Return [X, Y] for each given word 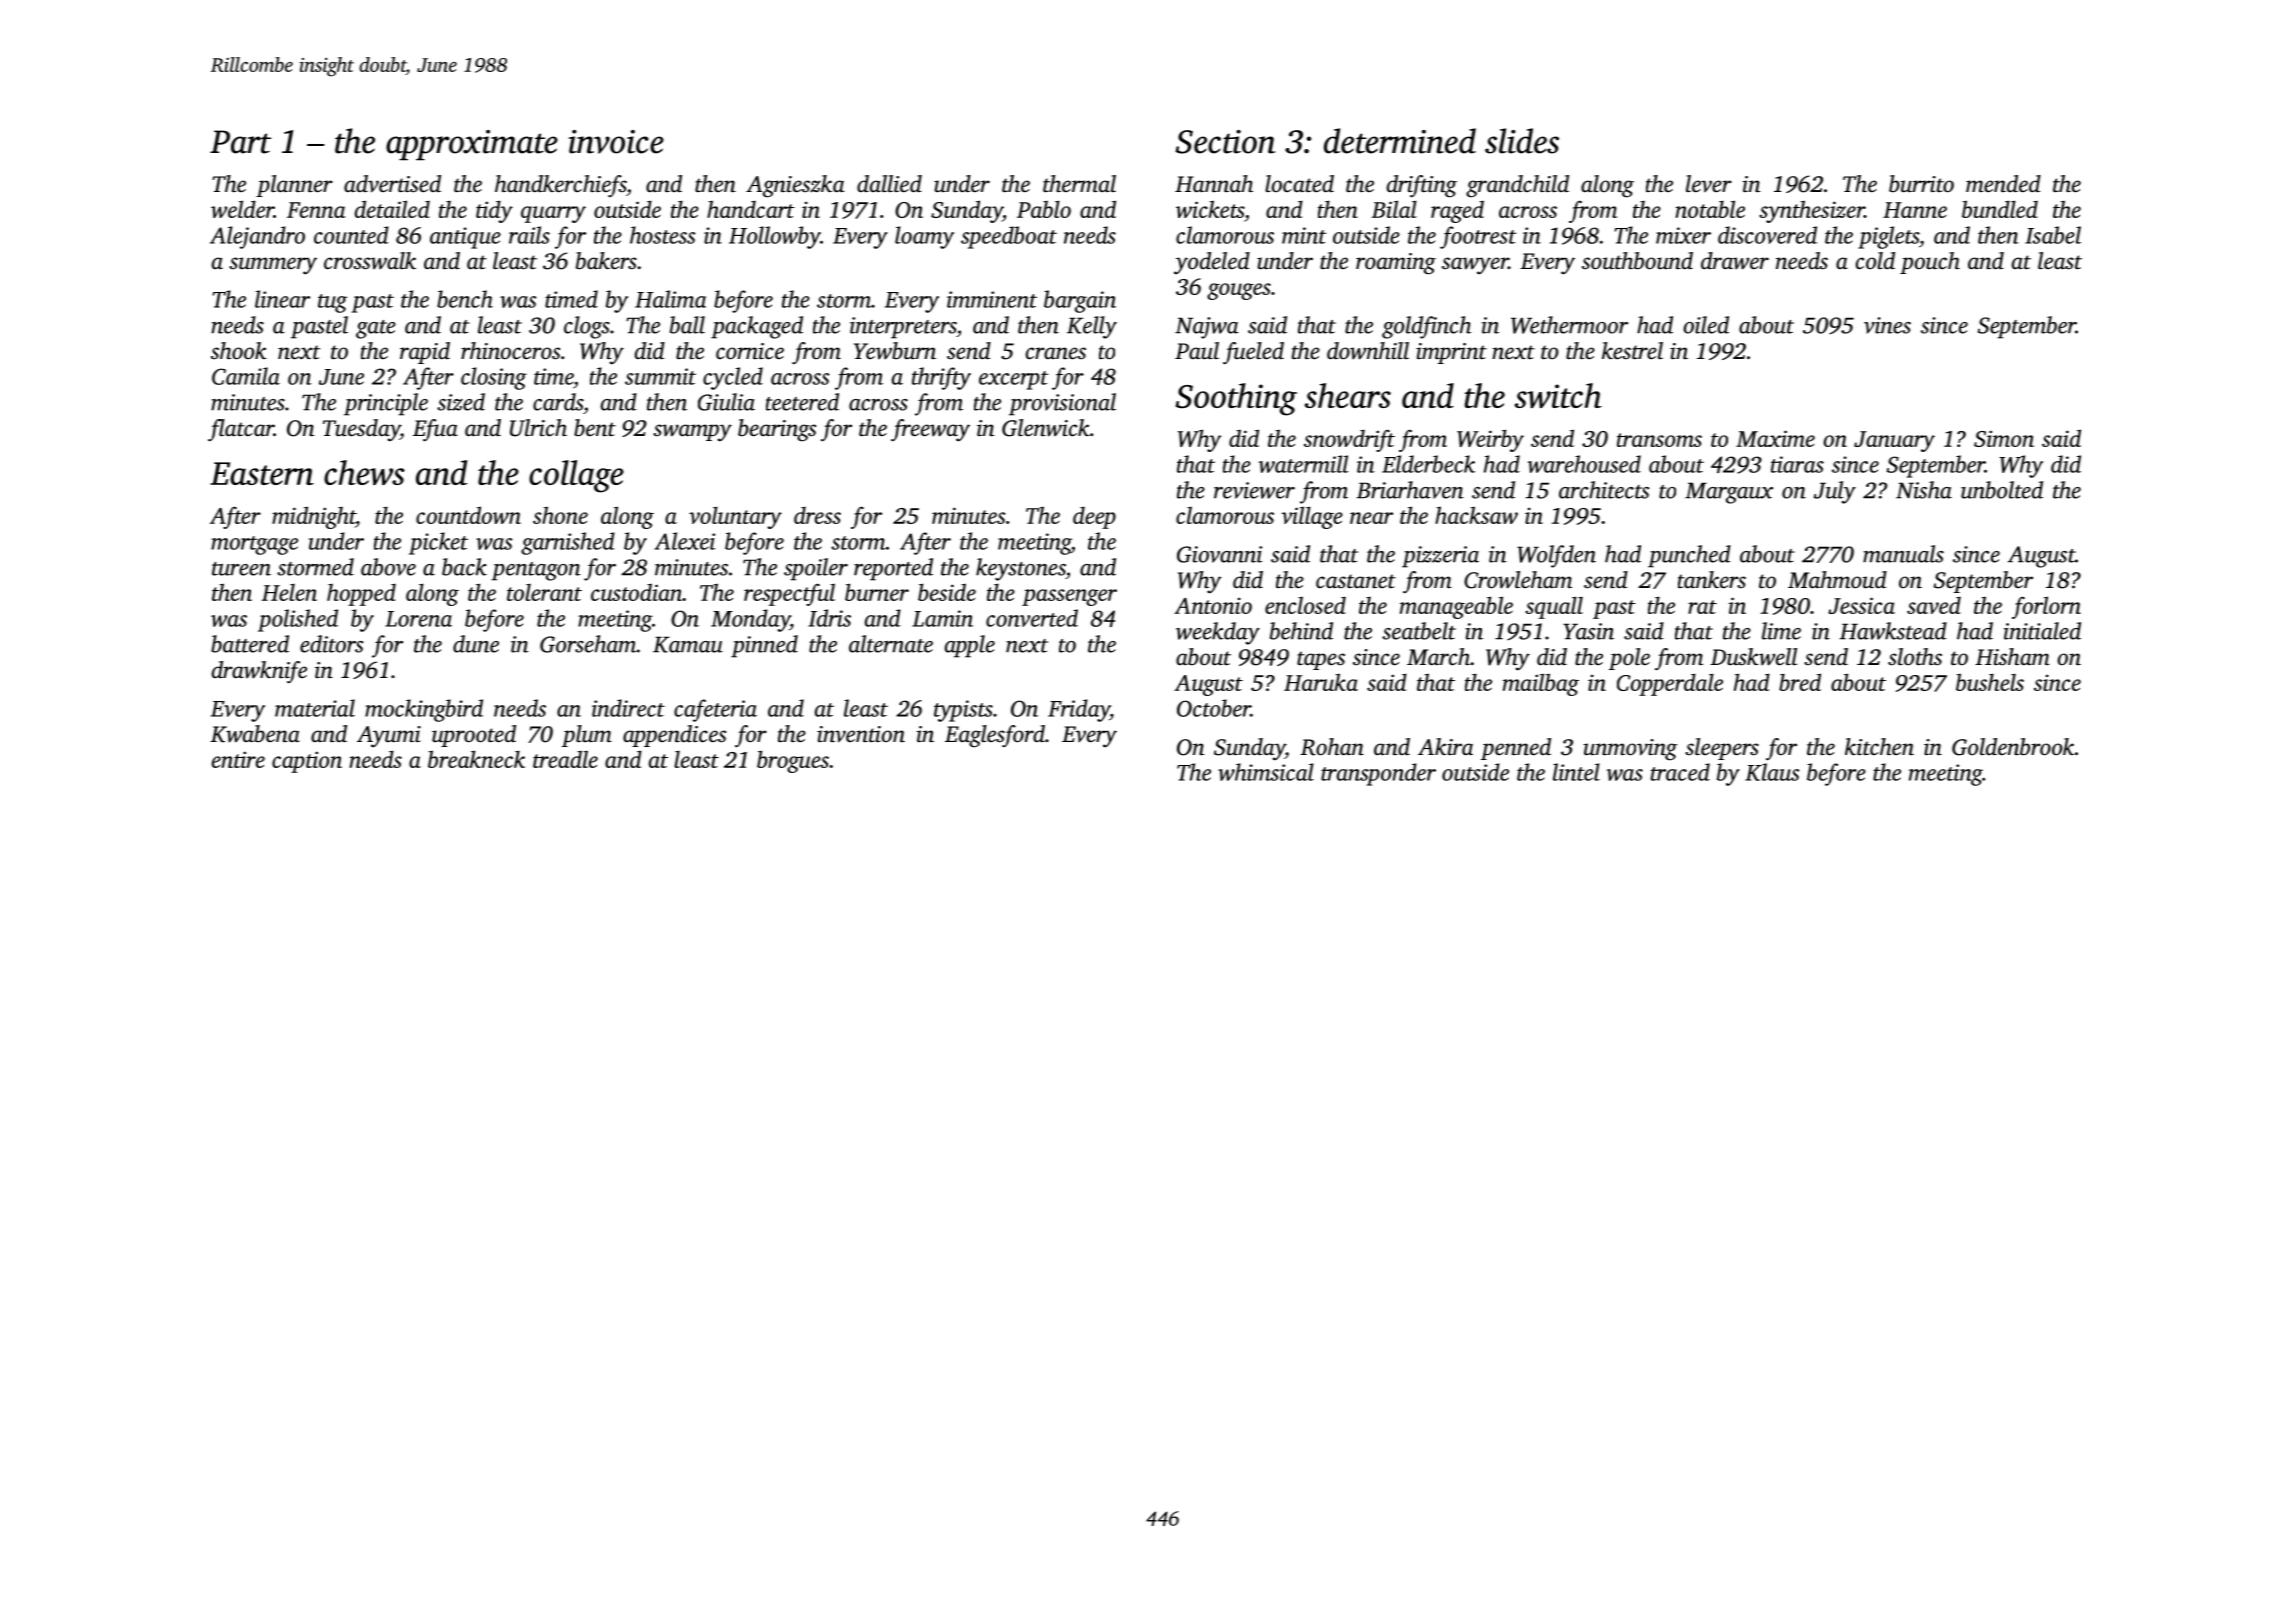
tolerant [544, 592]
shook [239, 351]
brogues [793, 761]
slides [1522, 141]
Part [240, 142]
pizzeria [1440, 557]
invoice [616, 142]
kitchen [1879, 747]
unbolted [2002, 490]
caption [307, 762]
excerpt [1014, 380]
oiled [1706, 325]
